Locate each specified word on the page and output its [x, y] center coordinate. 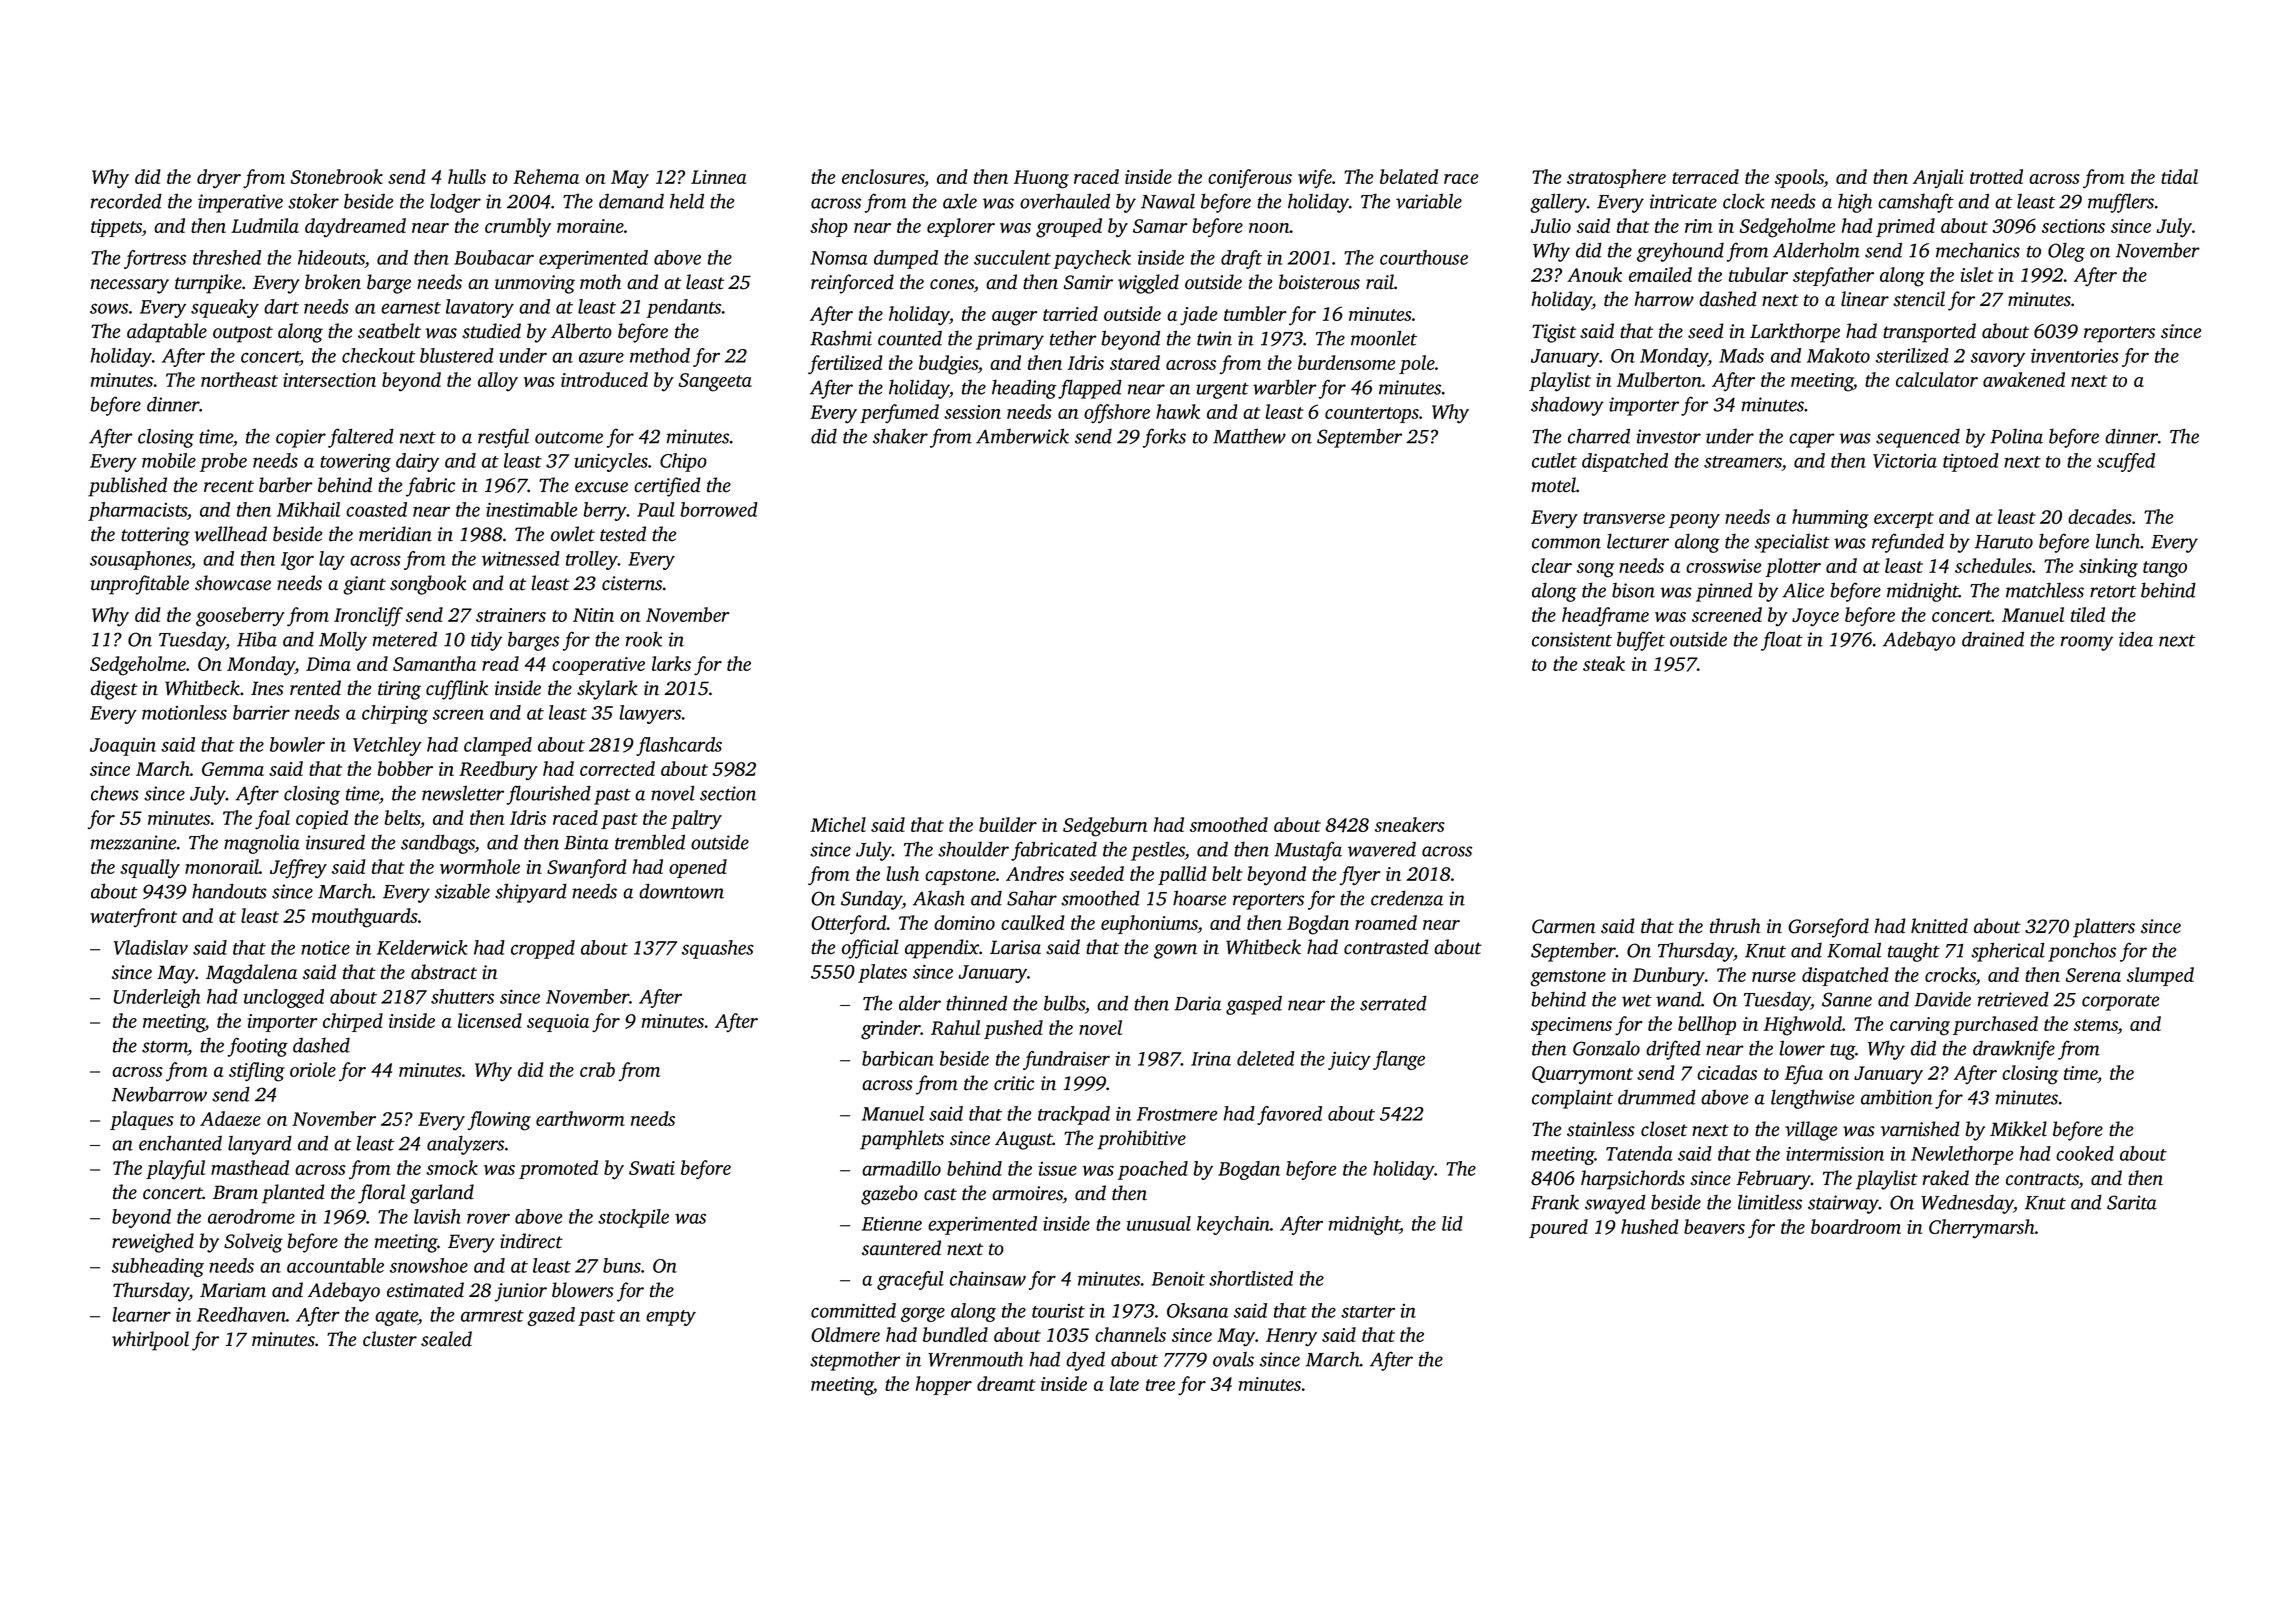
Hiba [257, 639]
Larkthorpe [1795, 333]
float [1782, 641]
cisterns [632, 583]
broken [333, 282]
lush [902, 873]
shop [829, 227]
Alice [1803, 590]
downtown [681, 891]
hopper [944, 1385]
